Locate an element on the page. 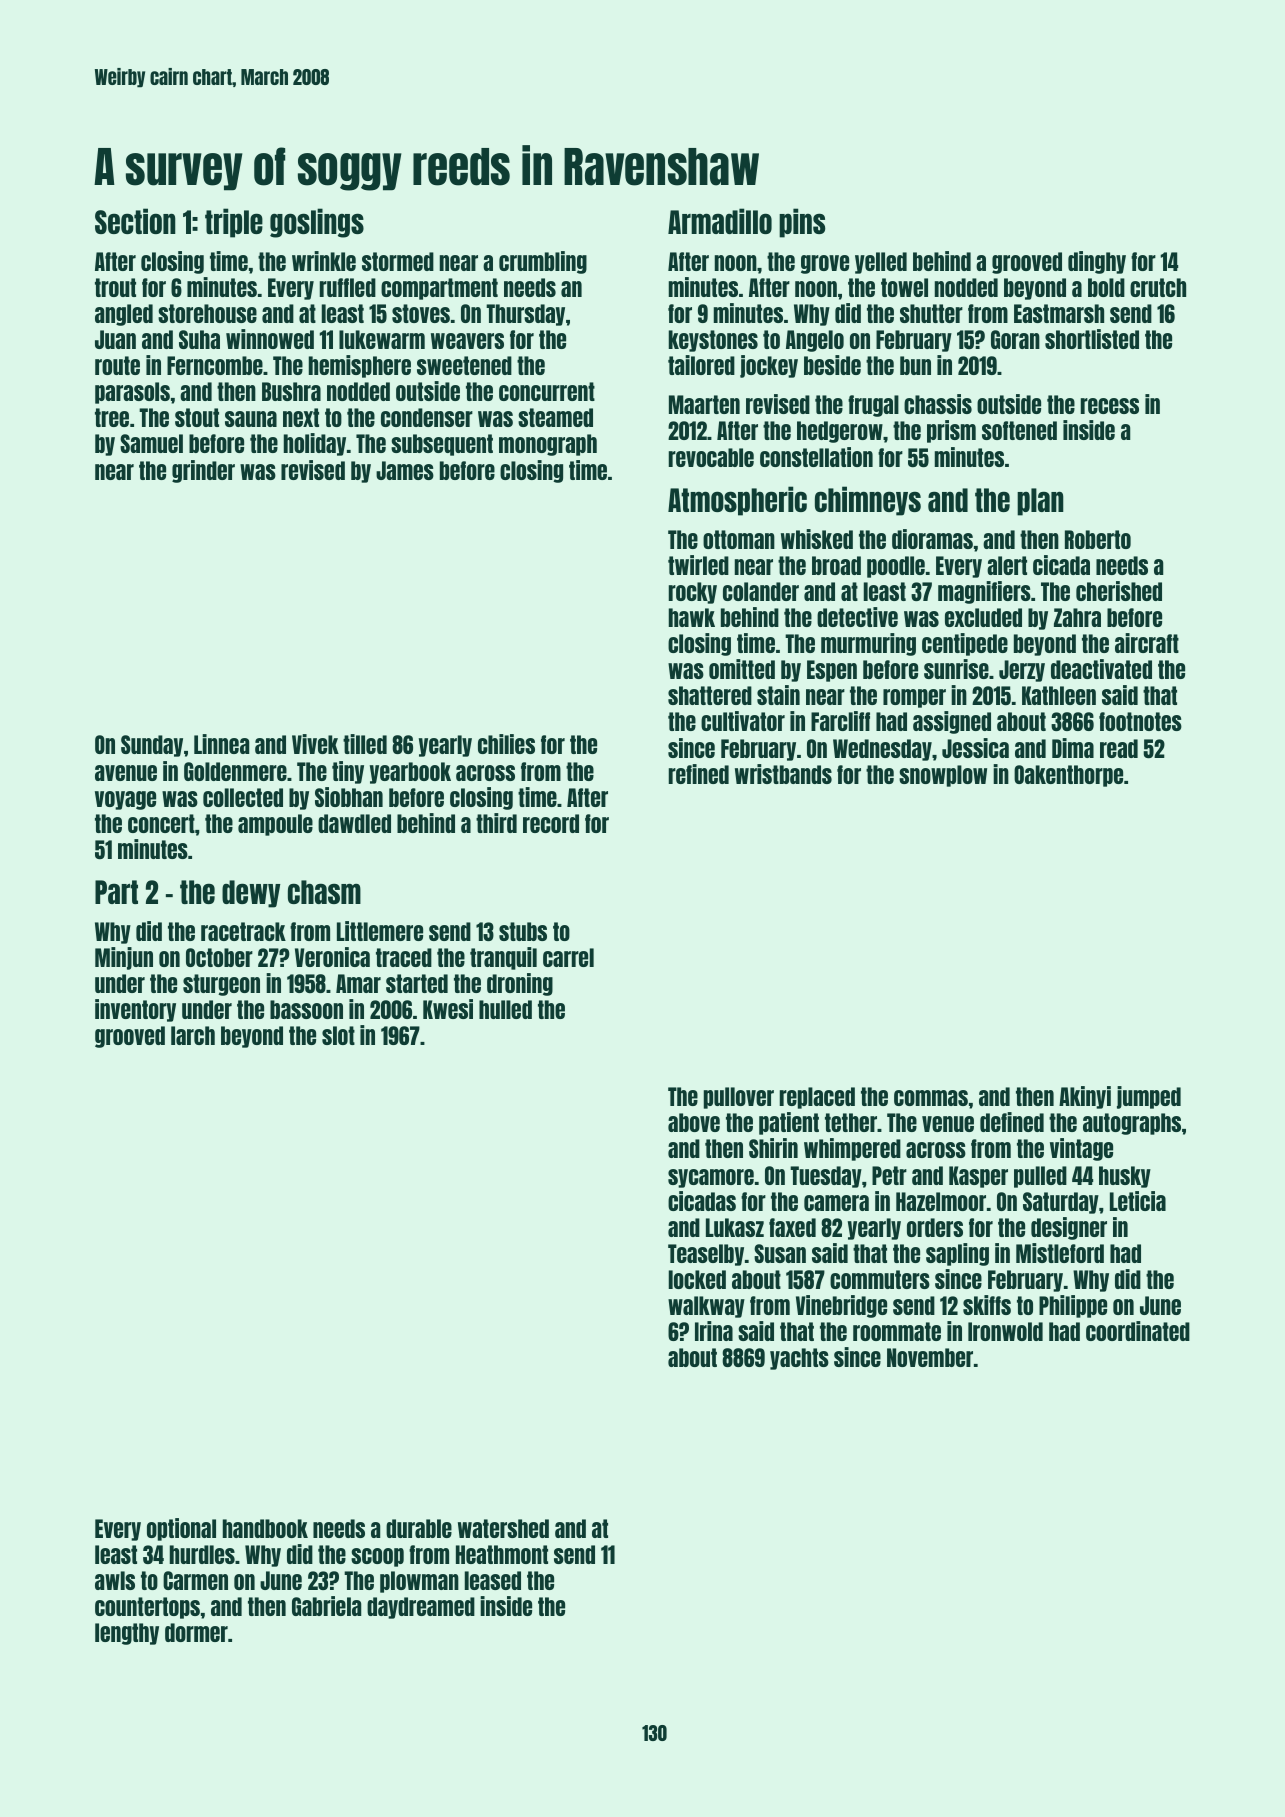  storehouse is located at coordinates (207, 313).
